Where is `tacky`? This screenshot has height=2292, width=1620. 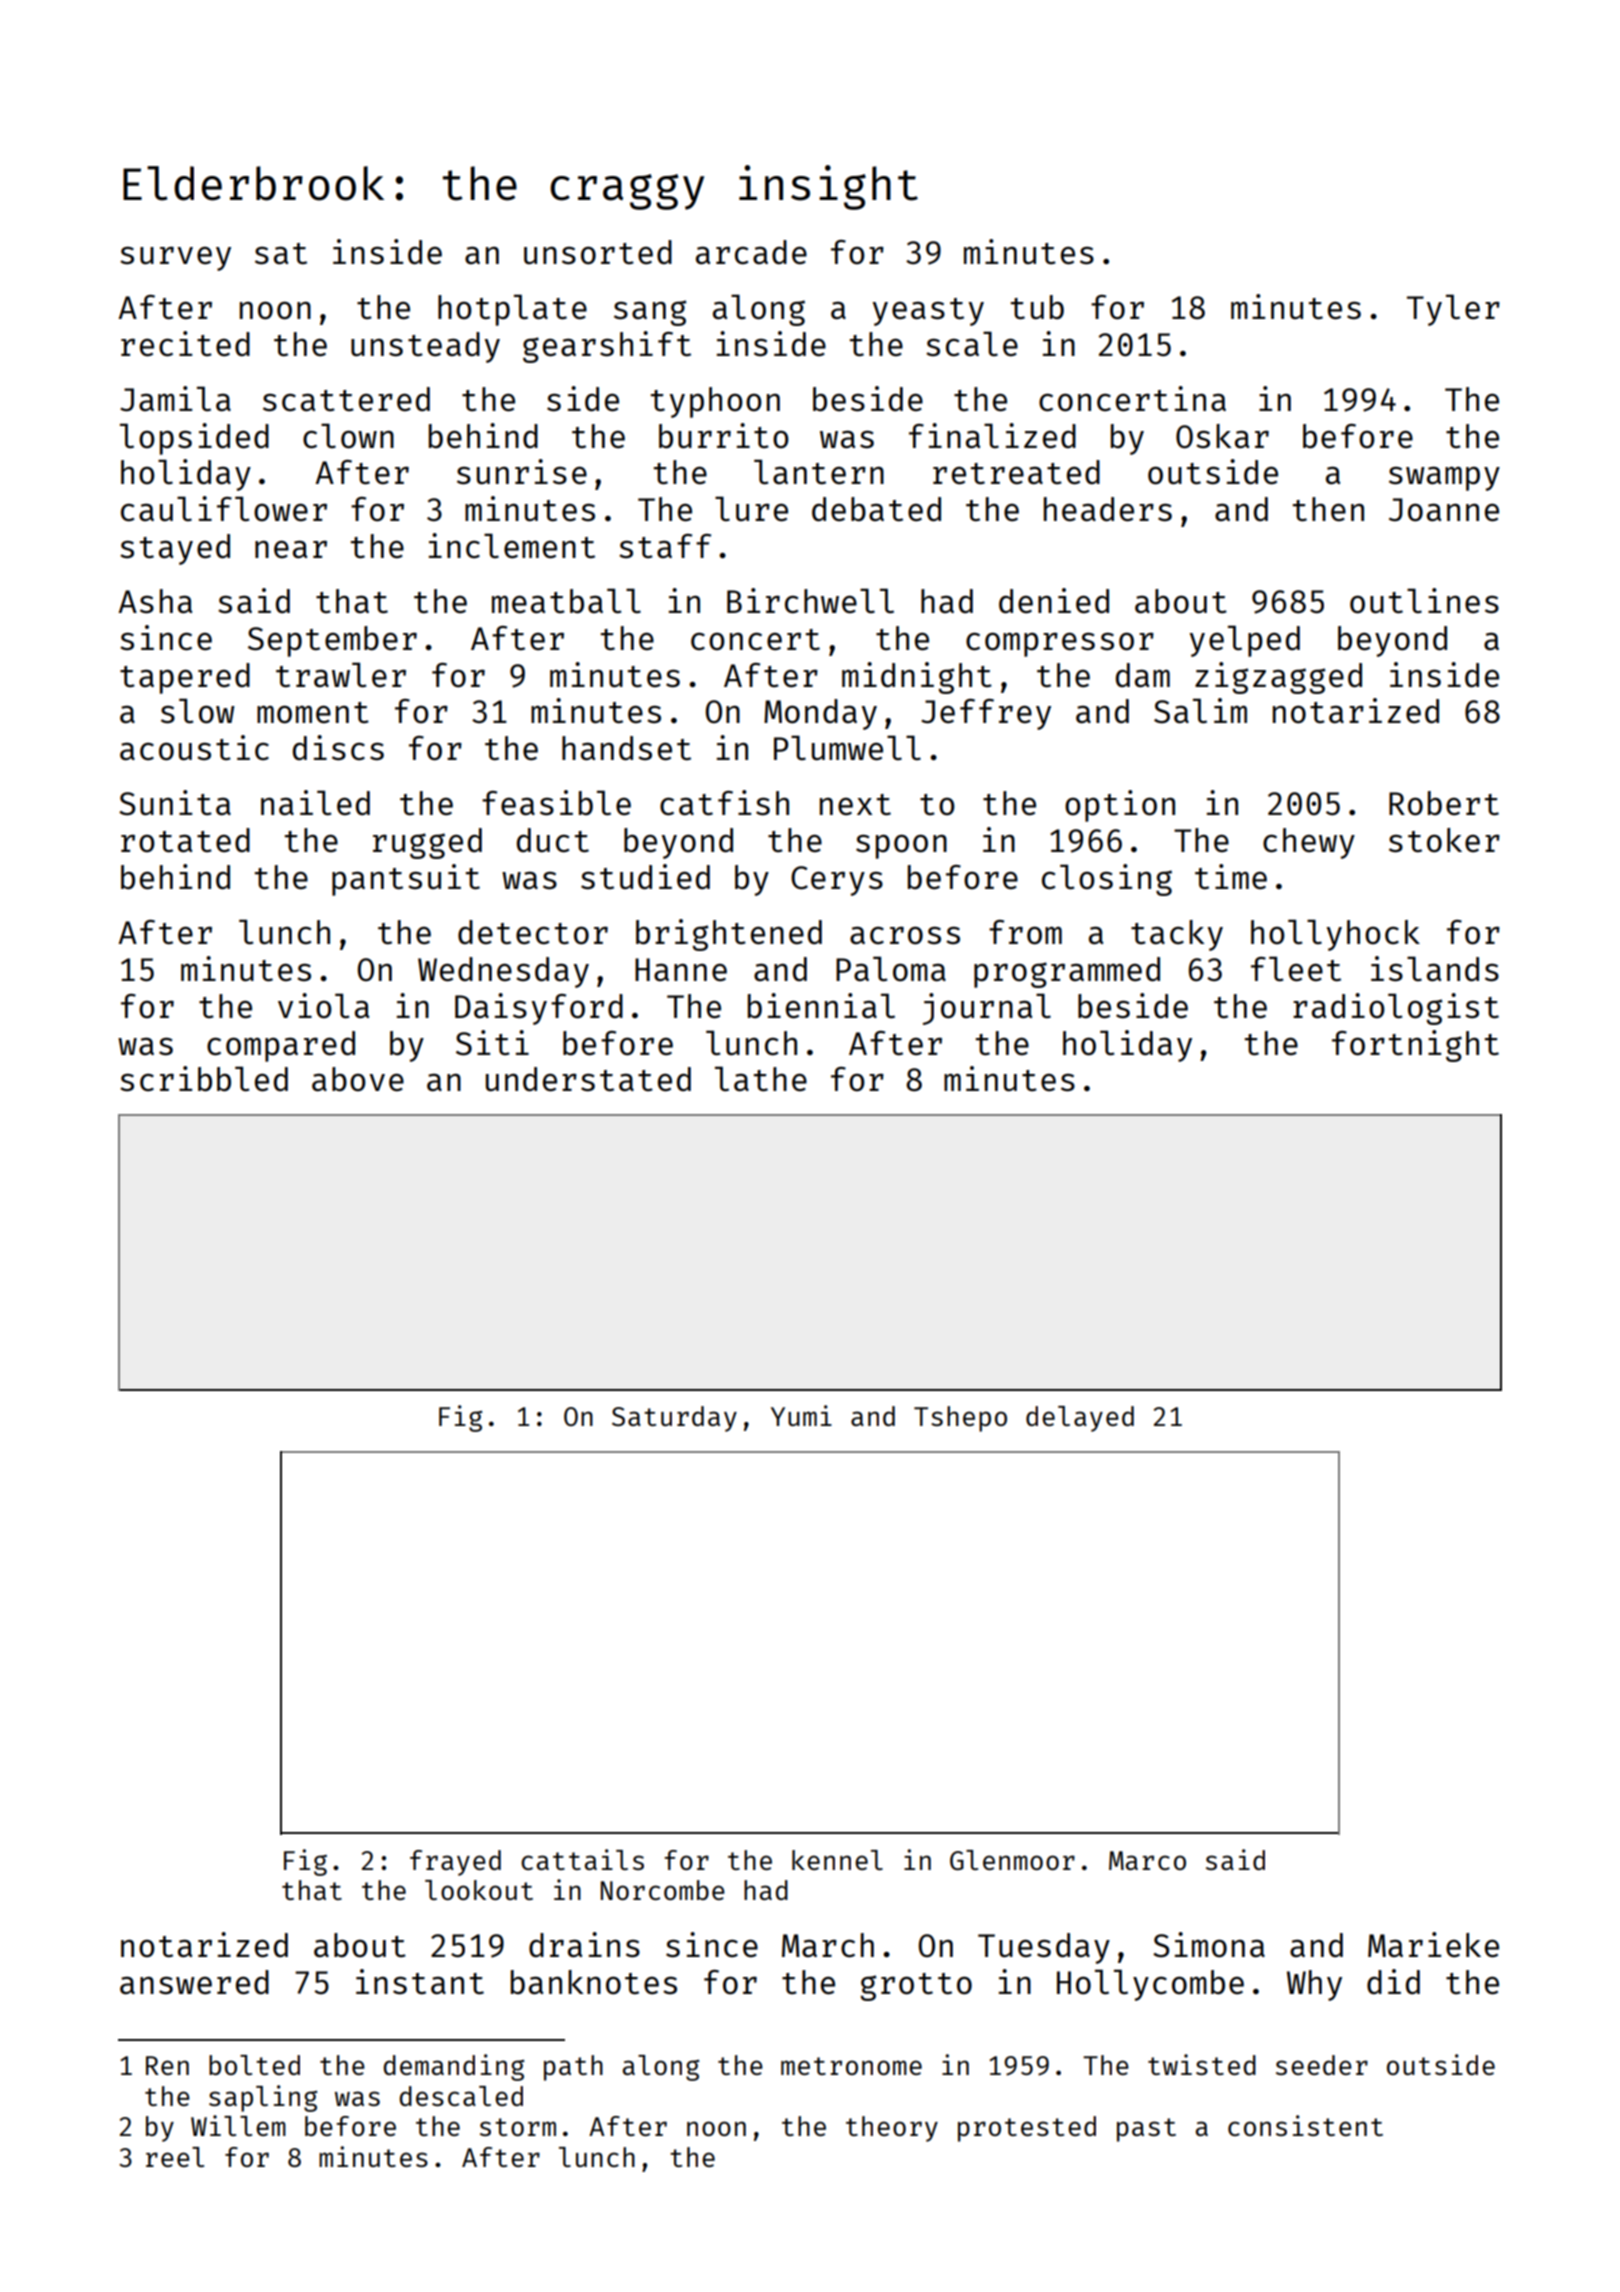
tacky is located at coordinates (1177, 935).
